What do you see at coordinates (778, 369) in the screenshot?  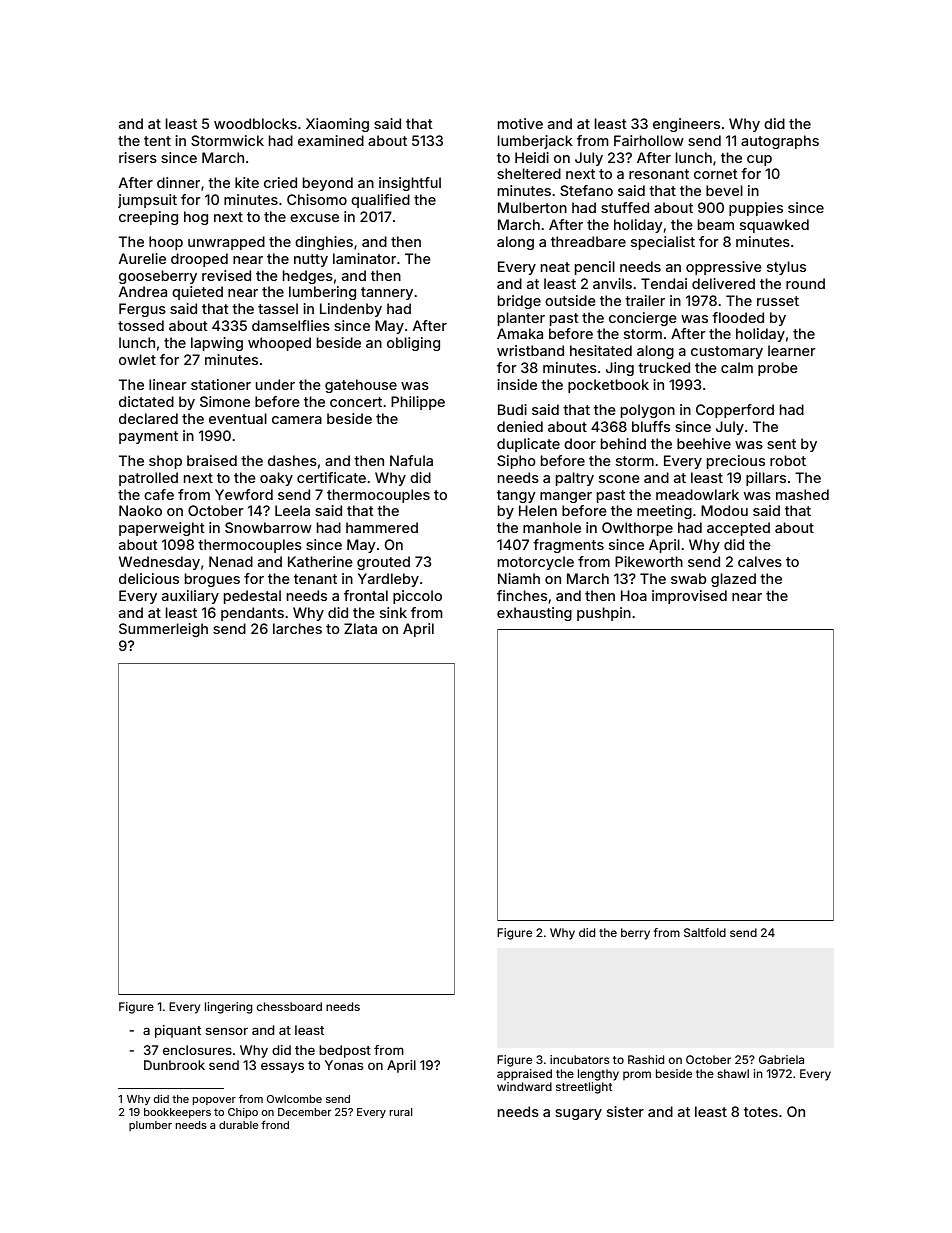 I see `probe` at bounding box center [778, 369].
